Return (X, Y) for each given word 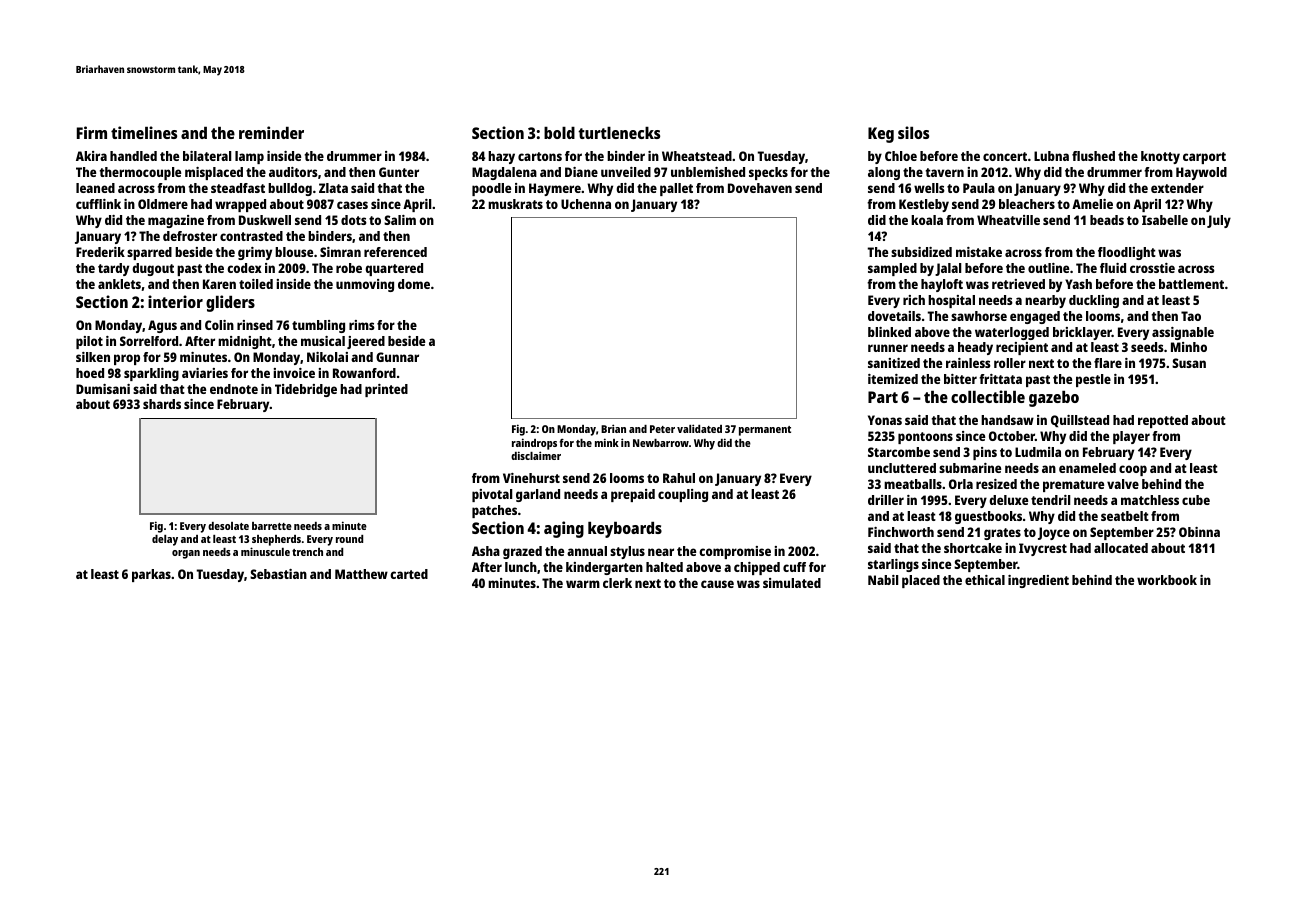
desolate (228, 526)
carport (1204, 158)
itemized (893, 379)
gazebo (1054, 399)
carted (409, 574)
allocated (1121, 548)
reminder (271, 132)
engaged (1035, 317)
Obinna (1199, 532)
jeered (366, 342)
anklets (119, 284)
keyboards (625, 530)
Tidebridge (306, 390)
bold (559, 133)
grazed (522, 552)
